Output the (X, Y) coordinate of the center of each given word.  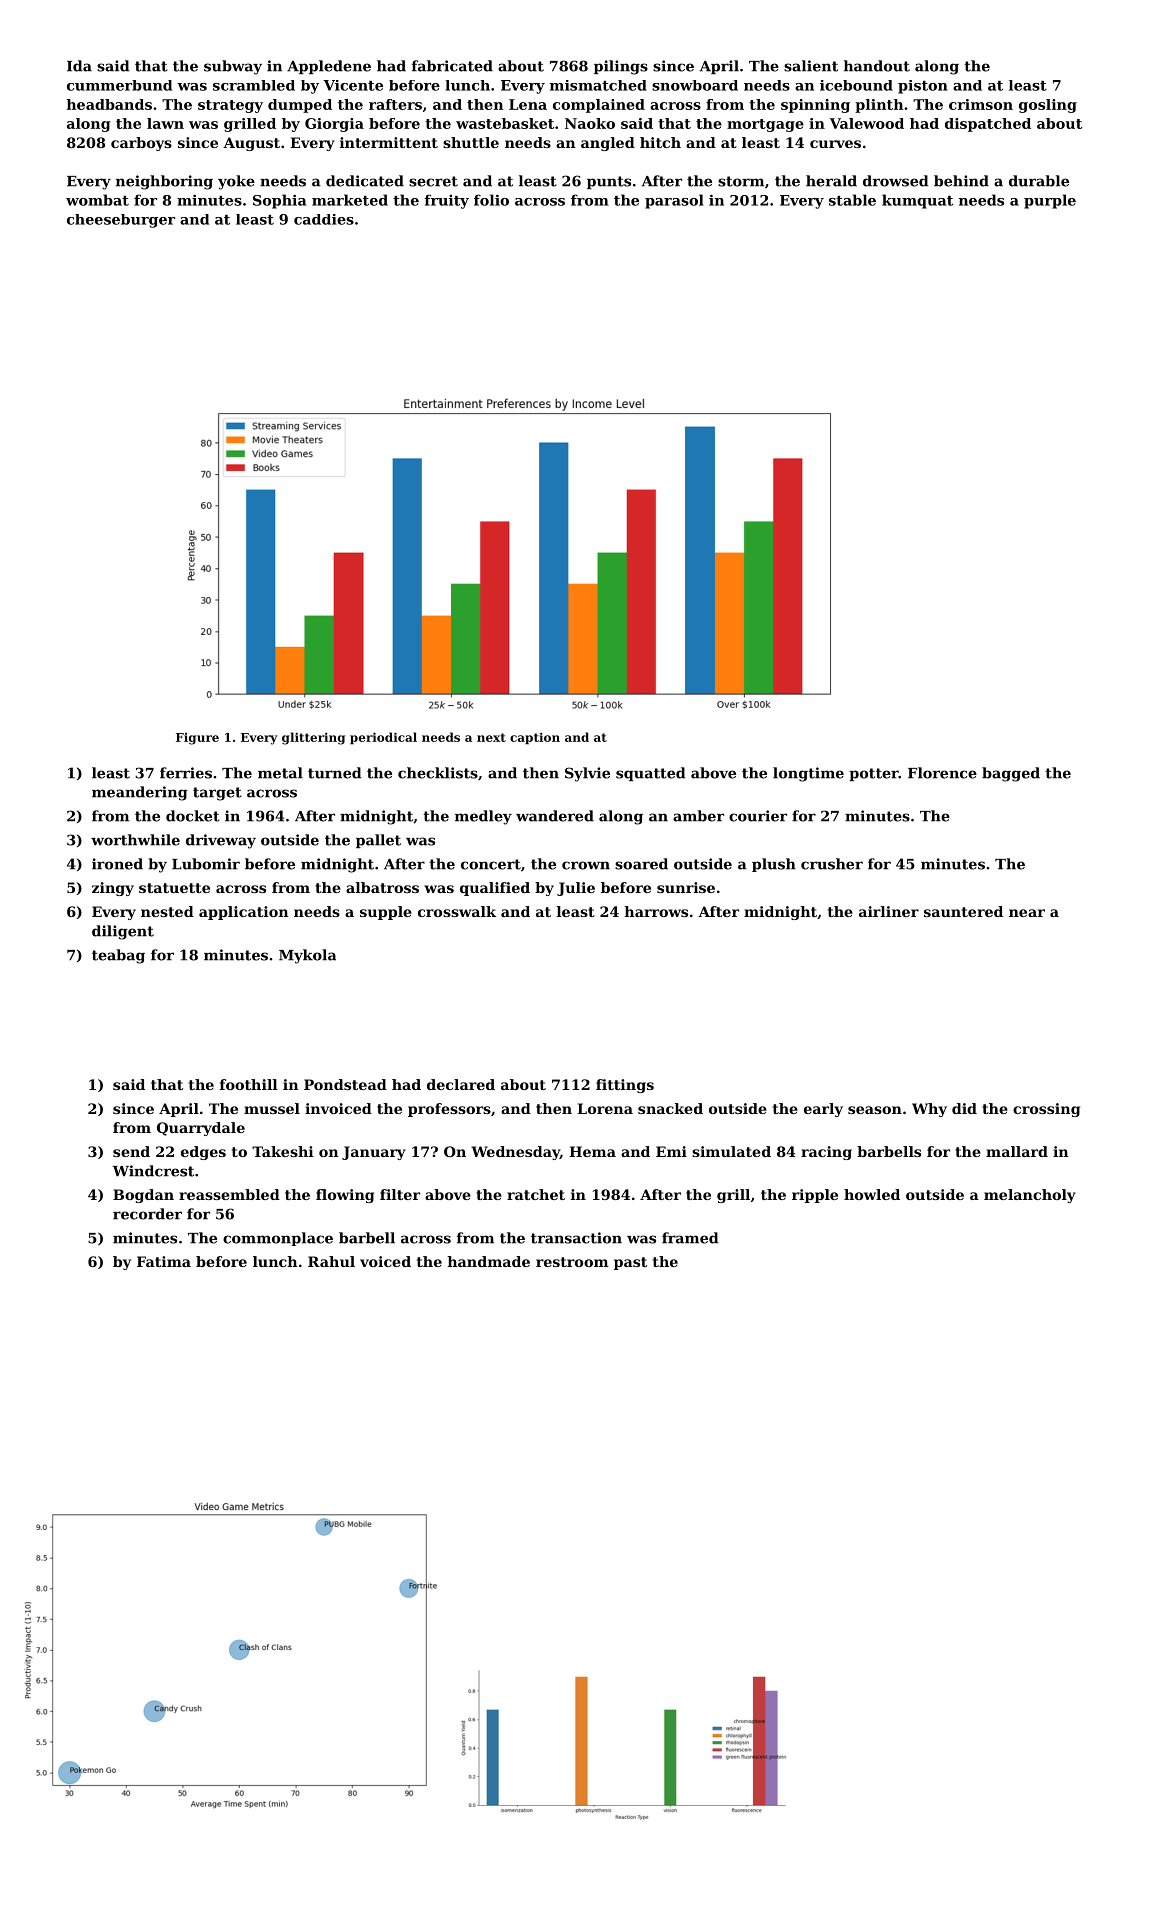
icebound (856, 85)
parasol (674, 201)
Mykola (307, 956)
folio (491, 200)
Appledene (329, 67)
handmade (488, 1261)
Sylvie (587, 774)
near (1027, 913)
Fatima (164, 1261)
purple (1050, 201)
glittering (313, 738)
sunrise (686, 887)
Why (929, 1110)
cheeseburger (121, 221)
